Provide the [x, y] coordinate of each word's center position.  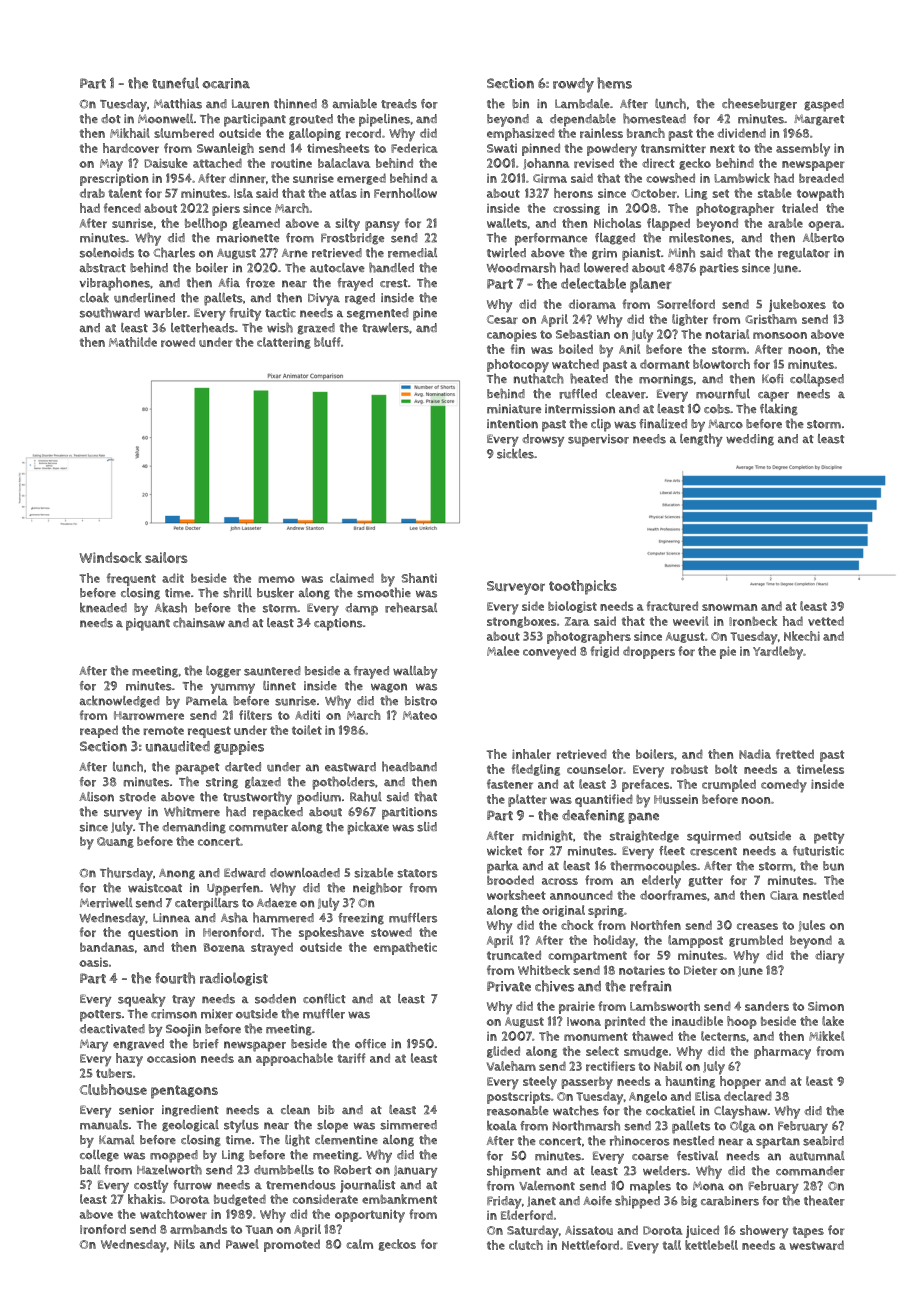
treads [399, 104]
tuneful [175, 83]
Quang [115, 842]
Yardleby [778, 653]
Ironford [103, 1229]
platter [527, 800]
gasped [824, 105]
